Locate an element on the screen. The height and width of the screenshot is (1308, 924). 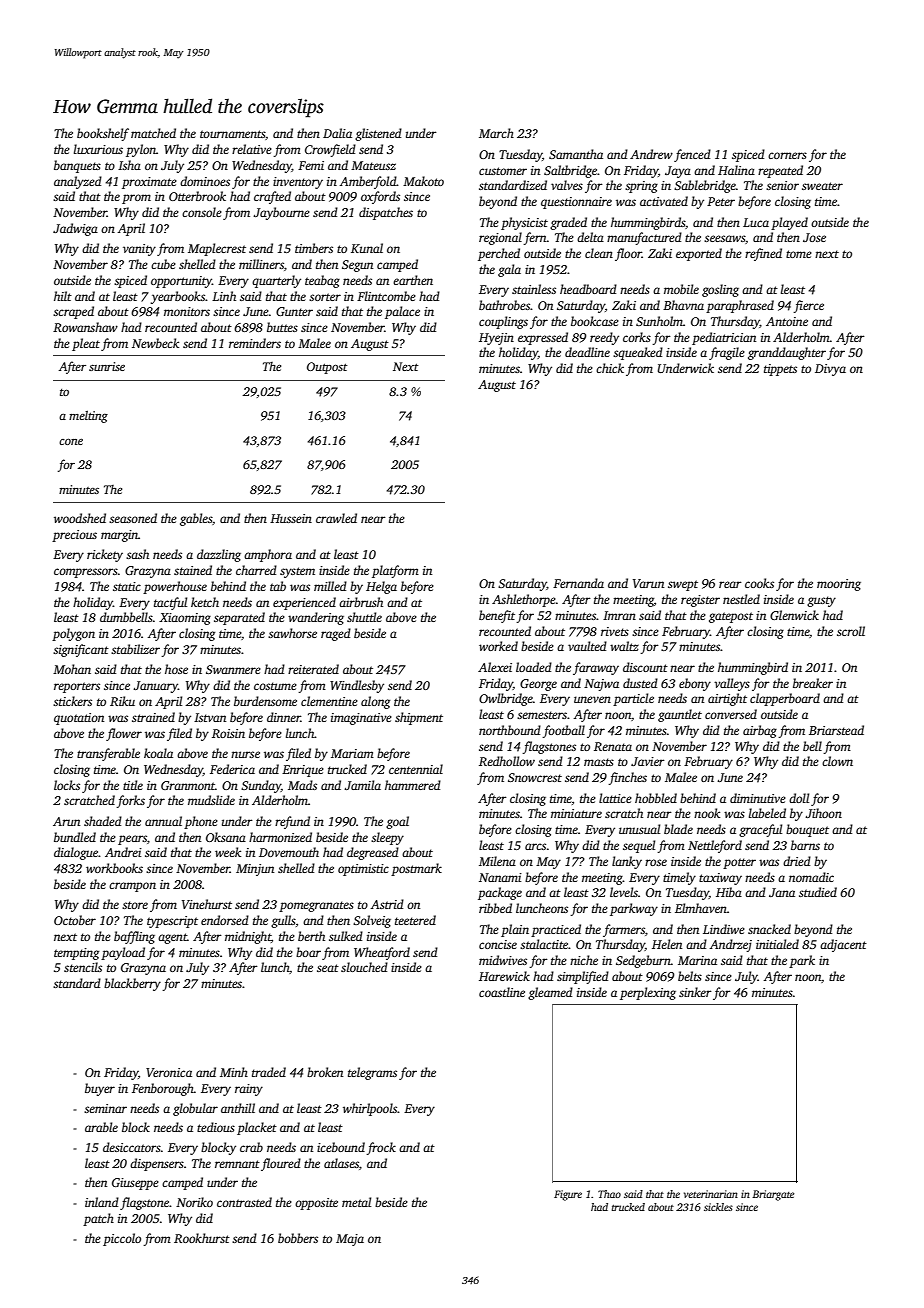
Outpost is located at coordinates (327, 368).
